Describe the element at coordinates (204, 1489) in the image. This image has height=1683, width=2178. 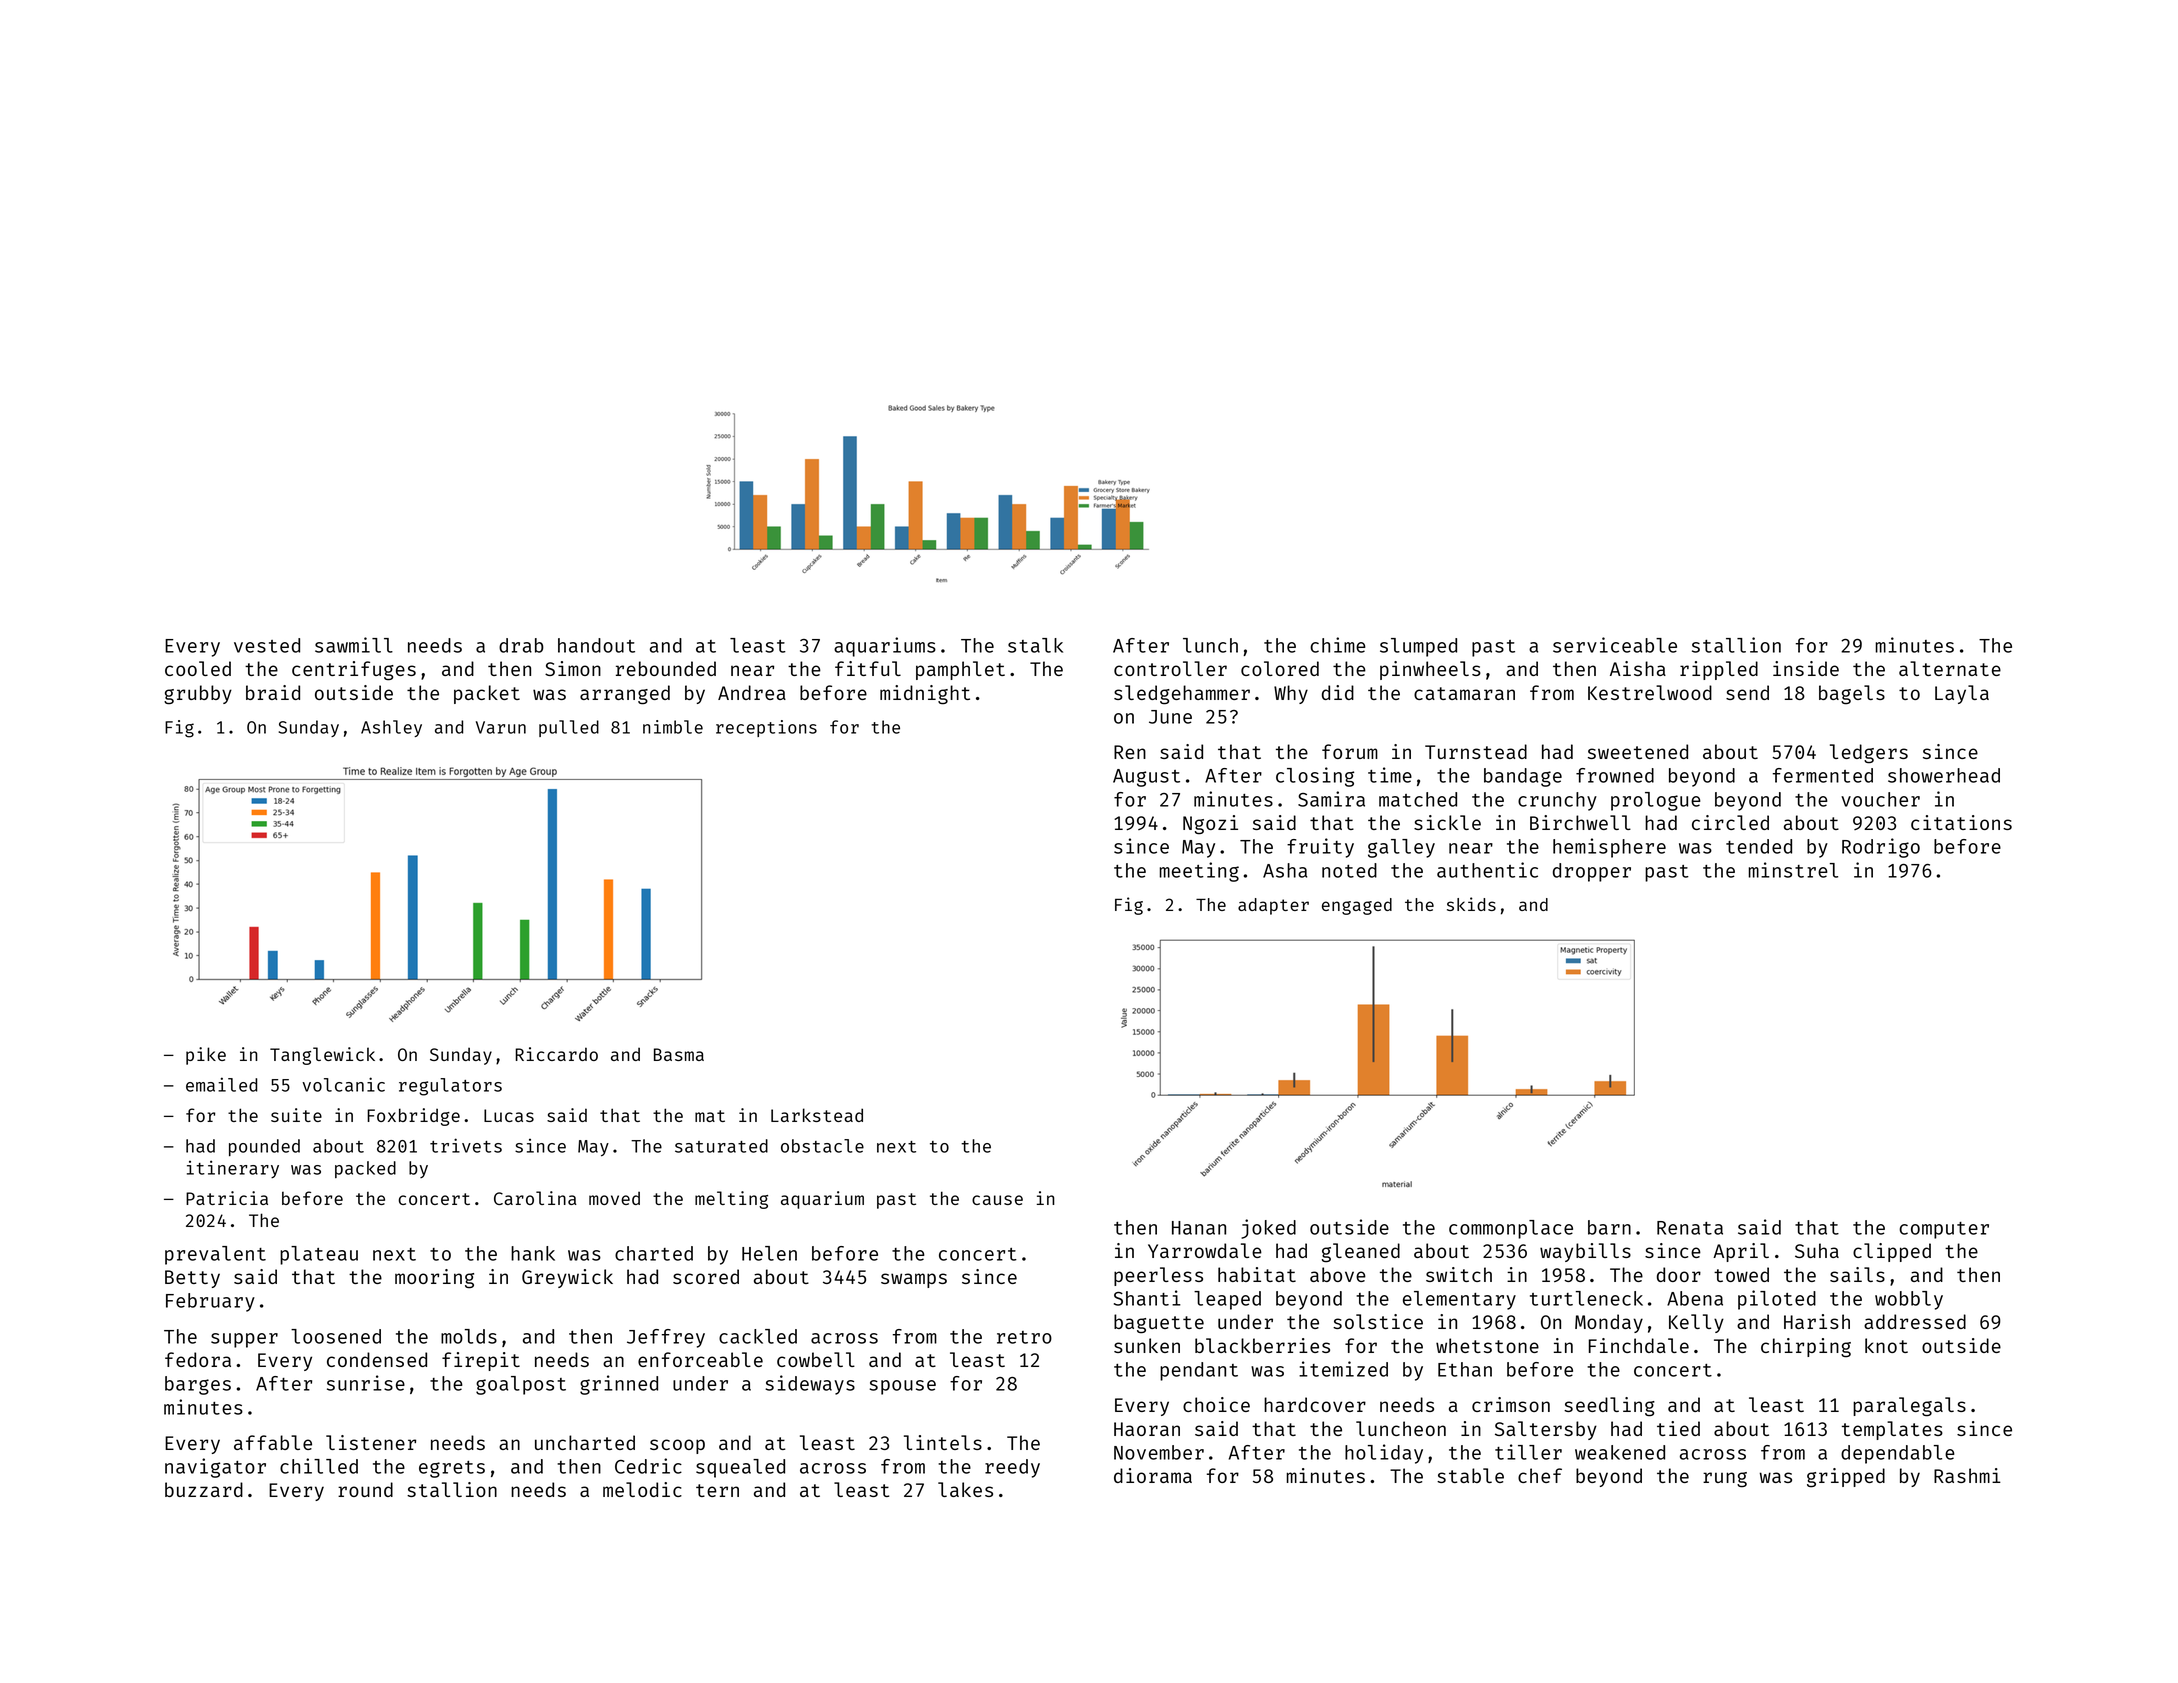
I see `buzzard` at that location.
